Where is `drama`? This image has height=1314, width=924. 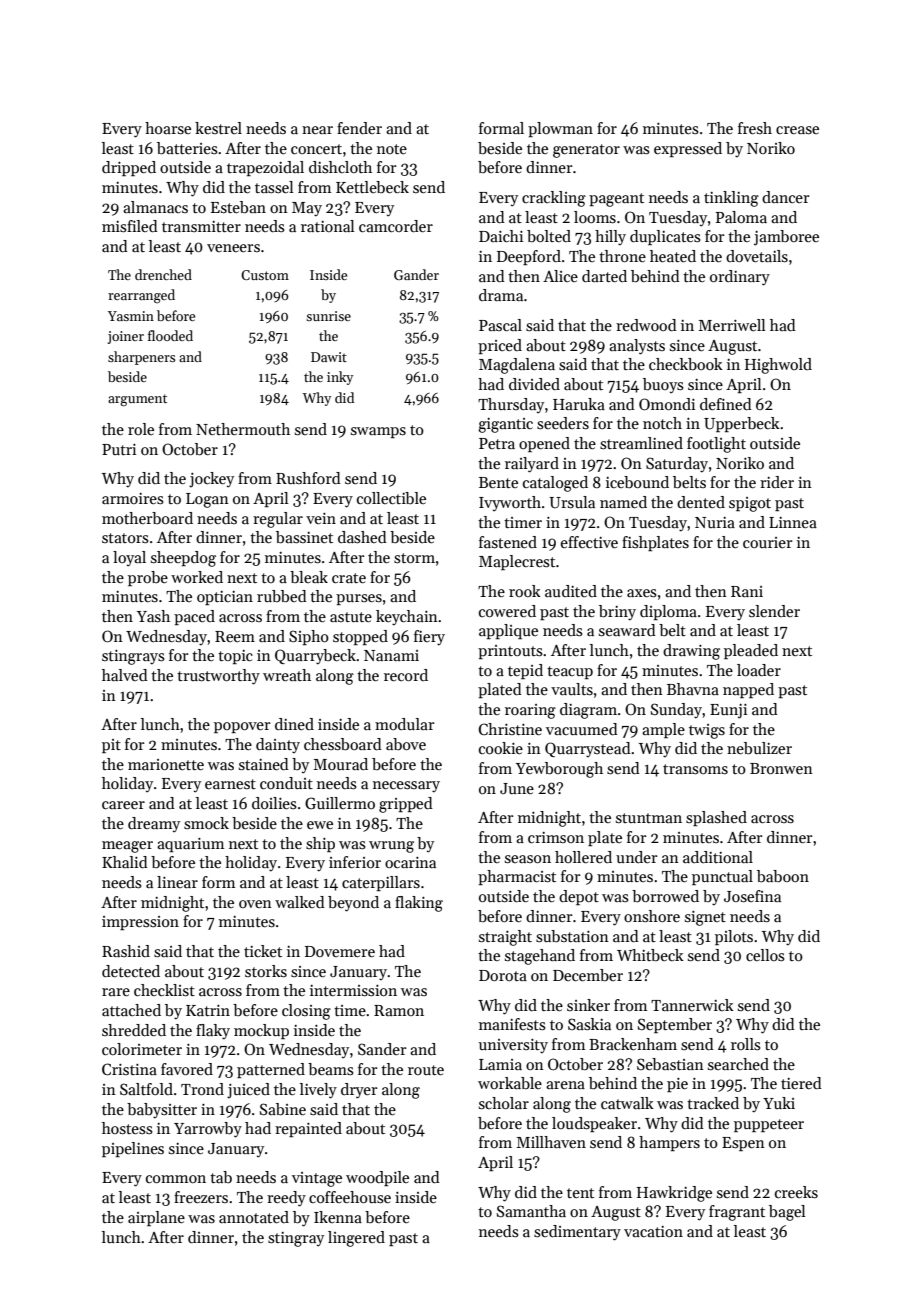
drama is located at coordinates (501, 295).
